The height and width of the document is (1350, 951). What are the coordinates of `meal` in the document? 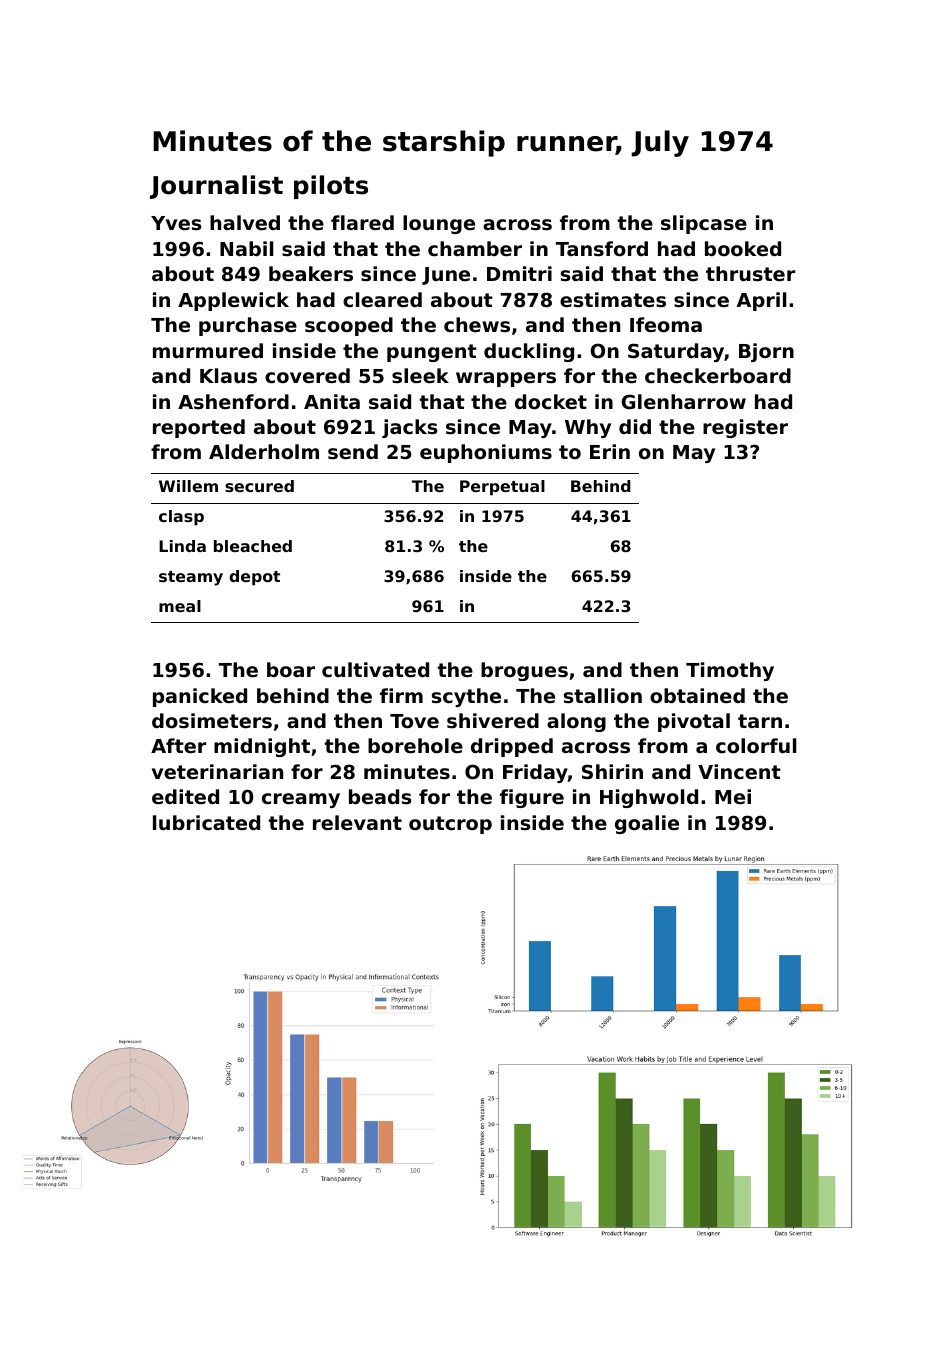 It's located at (180, 606).
